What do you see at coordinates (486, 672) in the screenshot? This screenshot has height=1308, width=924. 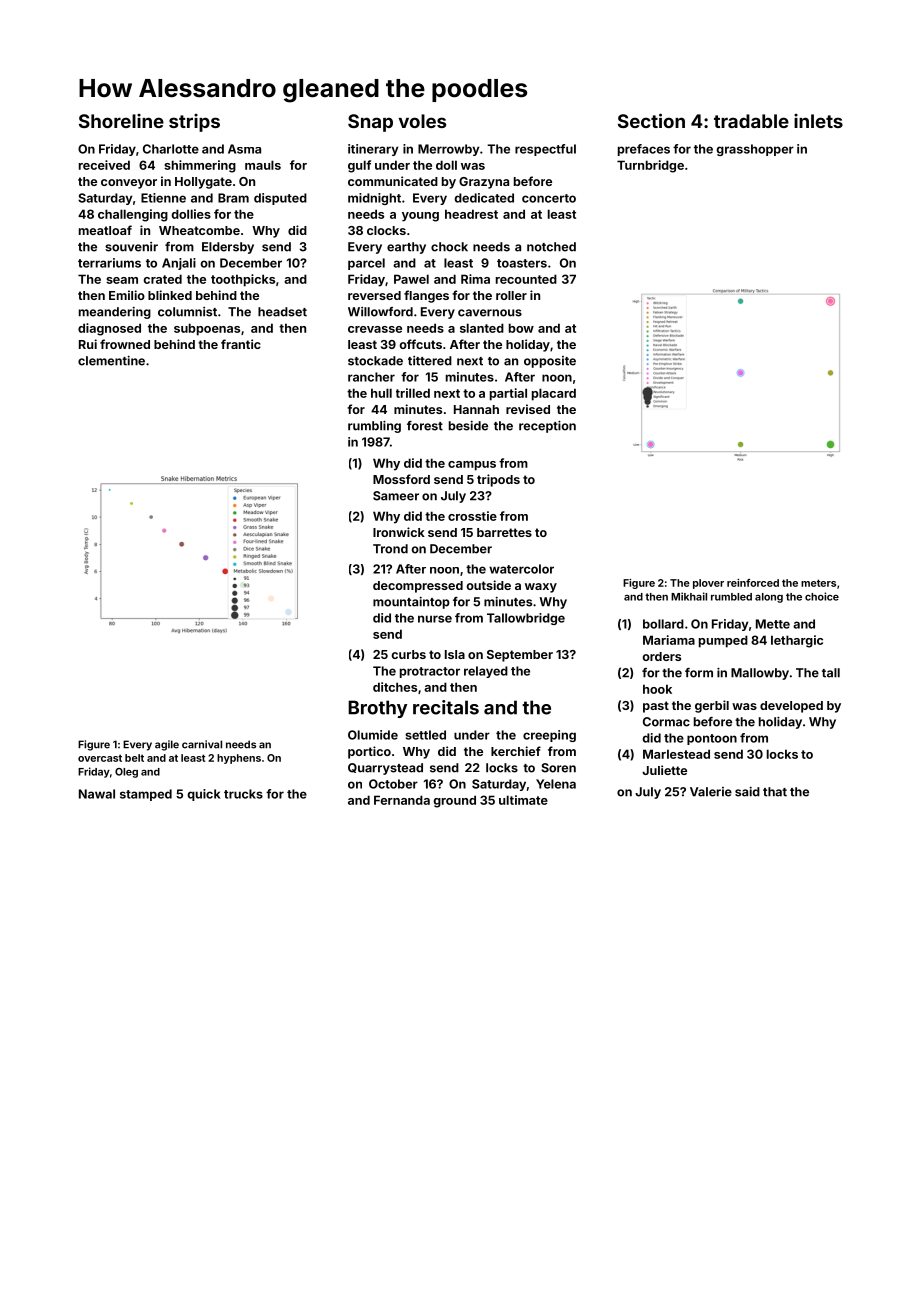 I see `relayed` at bounding box center [486, 672].
